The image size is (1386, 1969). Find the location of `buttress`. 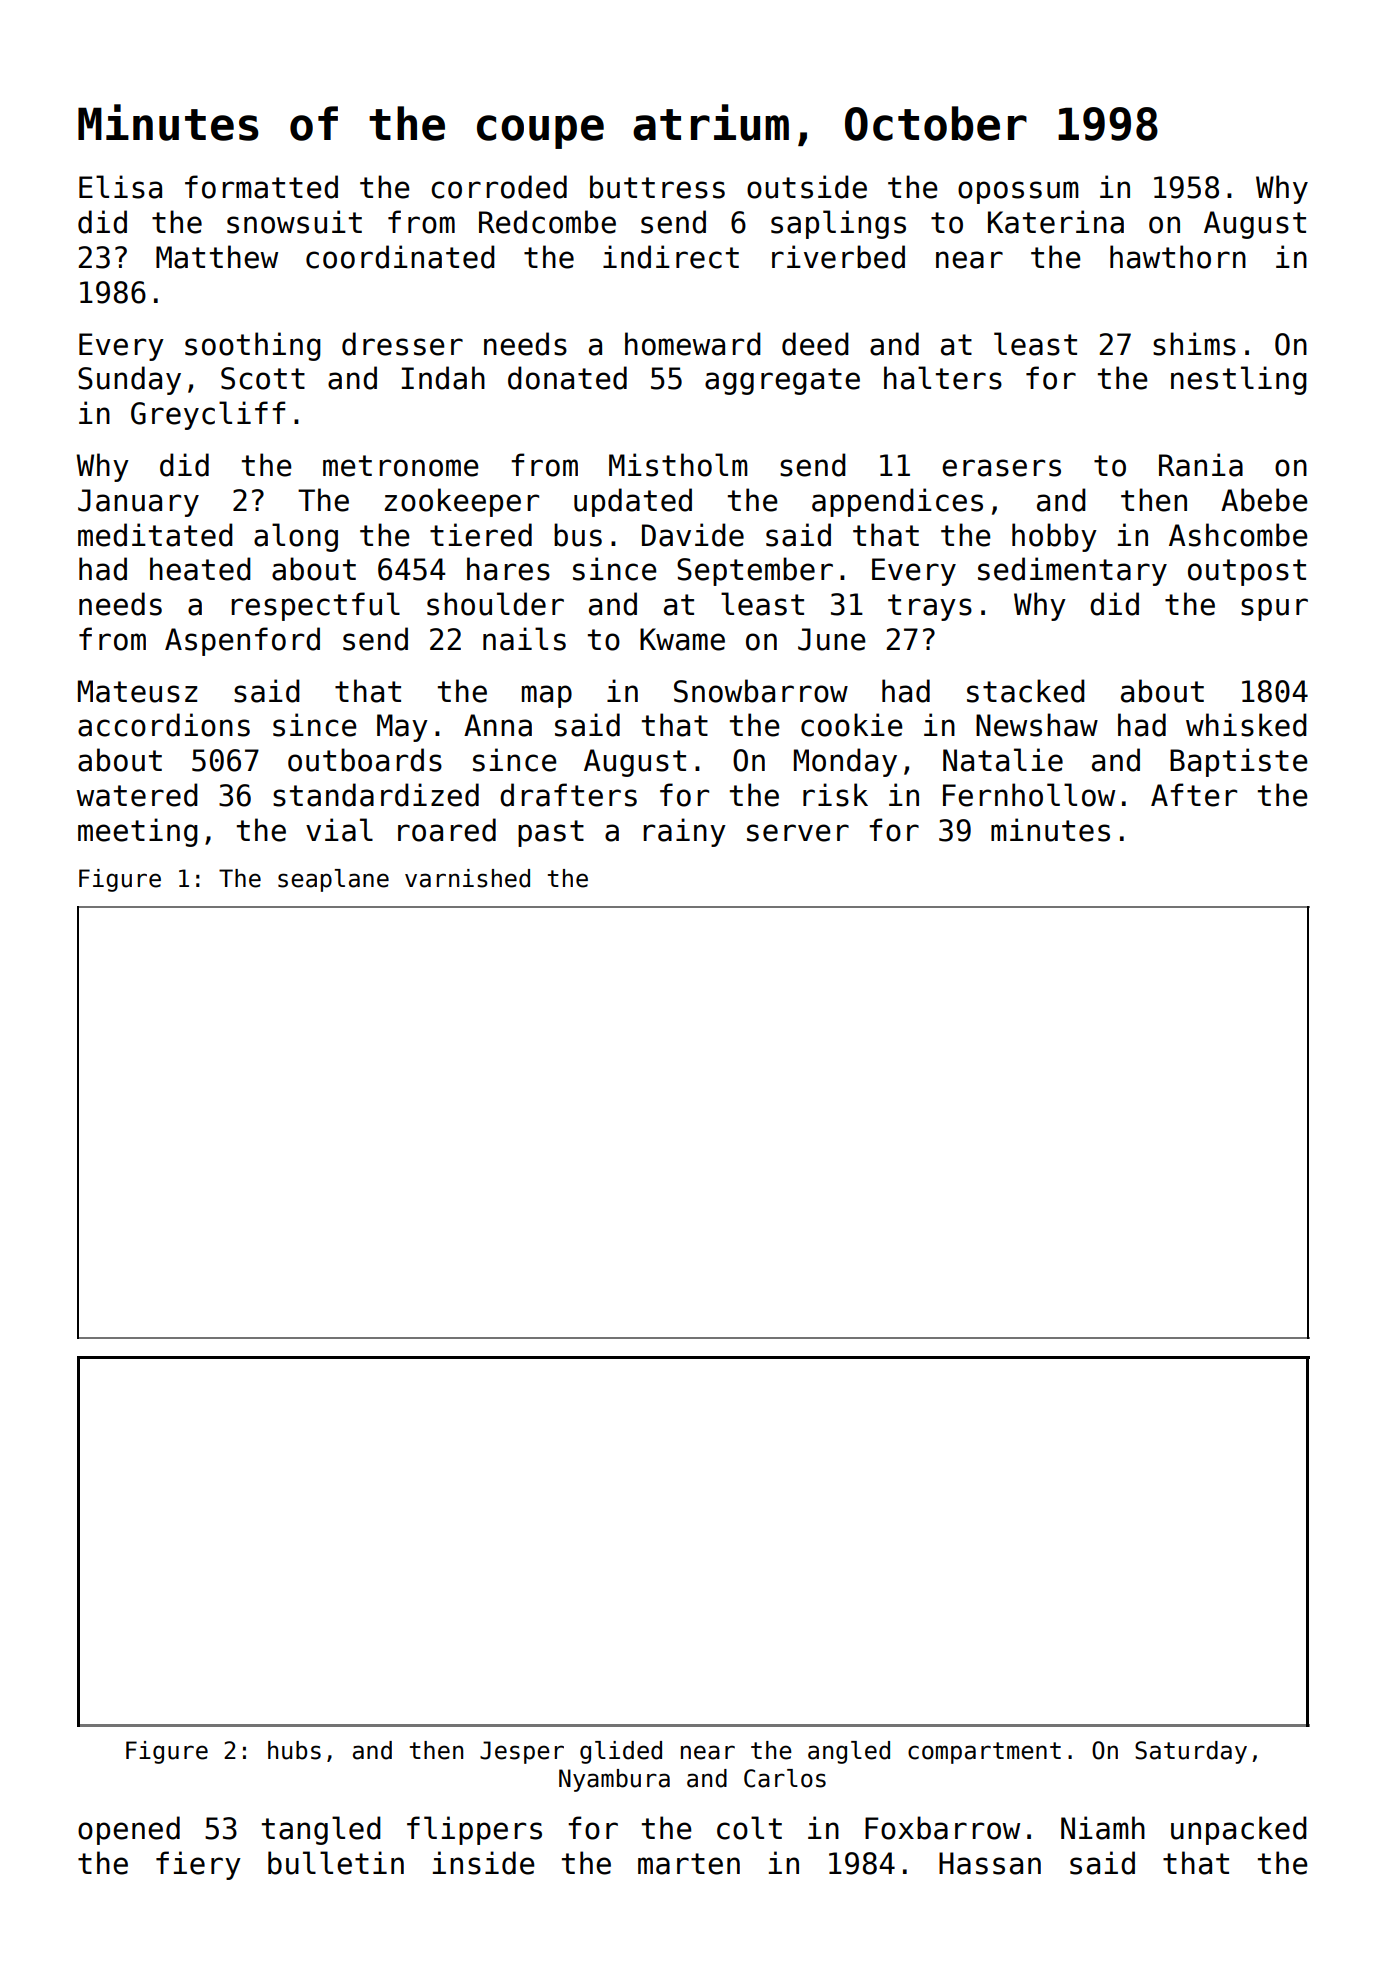

buttress is located at coordinates (657, 187).
